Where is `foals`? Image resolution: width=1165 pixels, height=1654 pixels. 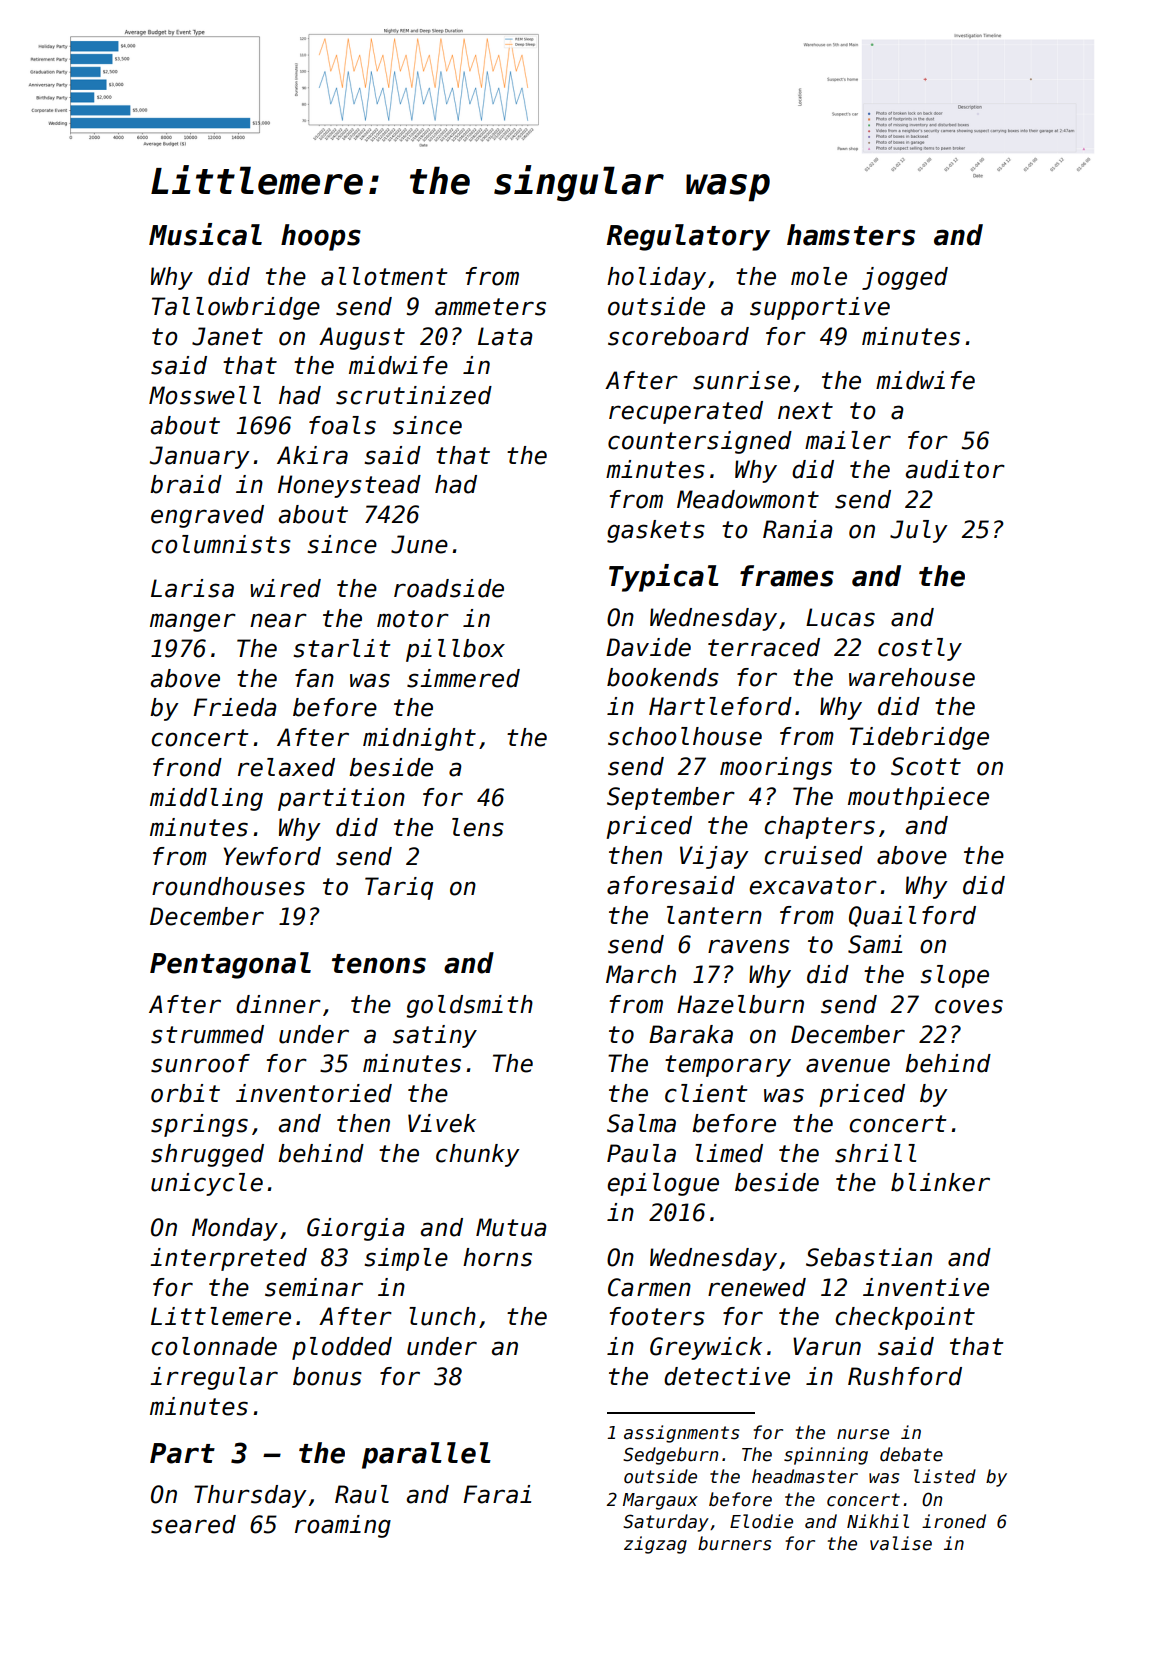 foals is located at coordinates (342, 425).
